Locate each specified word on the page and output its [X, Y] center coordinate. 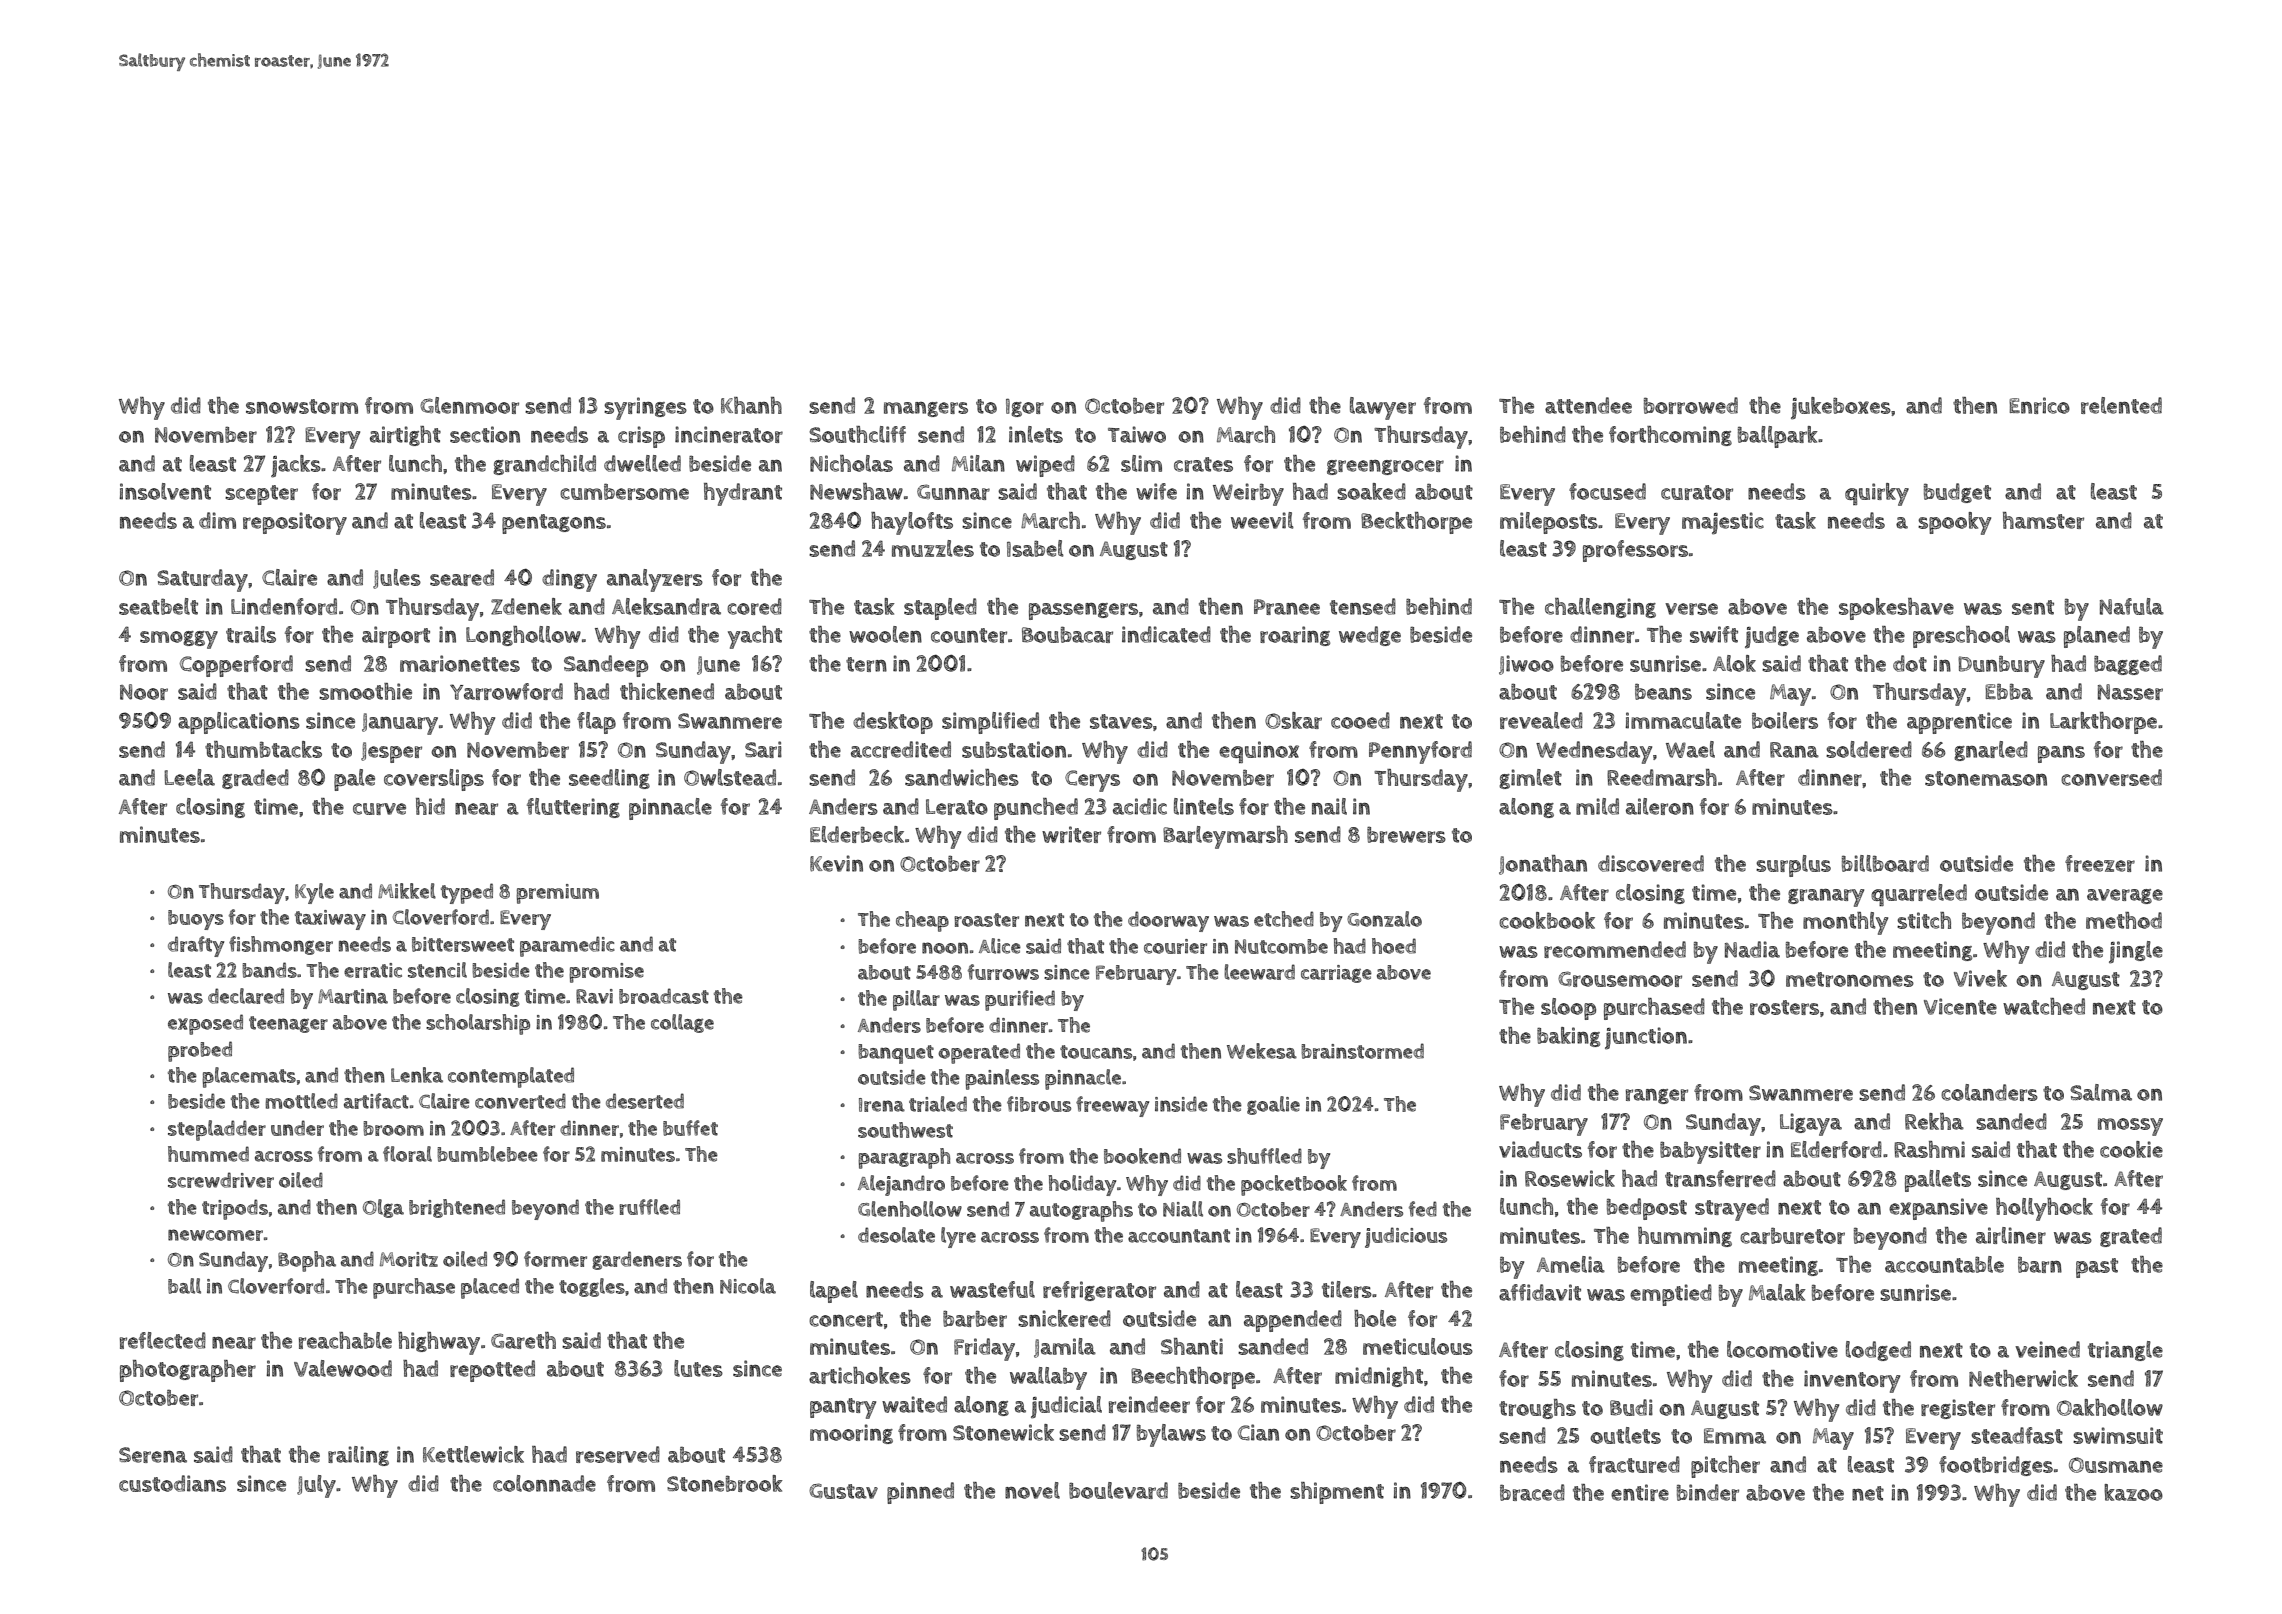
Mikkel [407, 891]
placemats [249, 1077]
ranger [1657, 1096]
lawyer [1383, 408]
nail [1329, 806]
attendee [1588, 405]
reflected [163, 1340]
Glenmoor [469, 405]
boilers [1785, 720]
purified [1020, 1000]
